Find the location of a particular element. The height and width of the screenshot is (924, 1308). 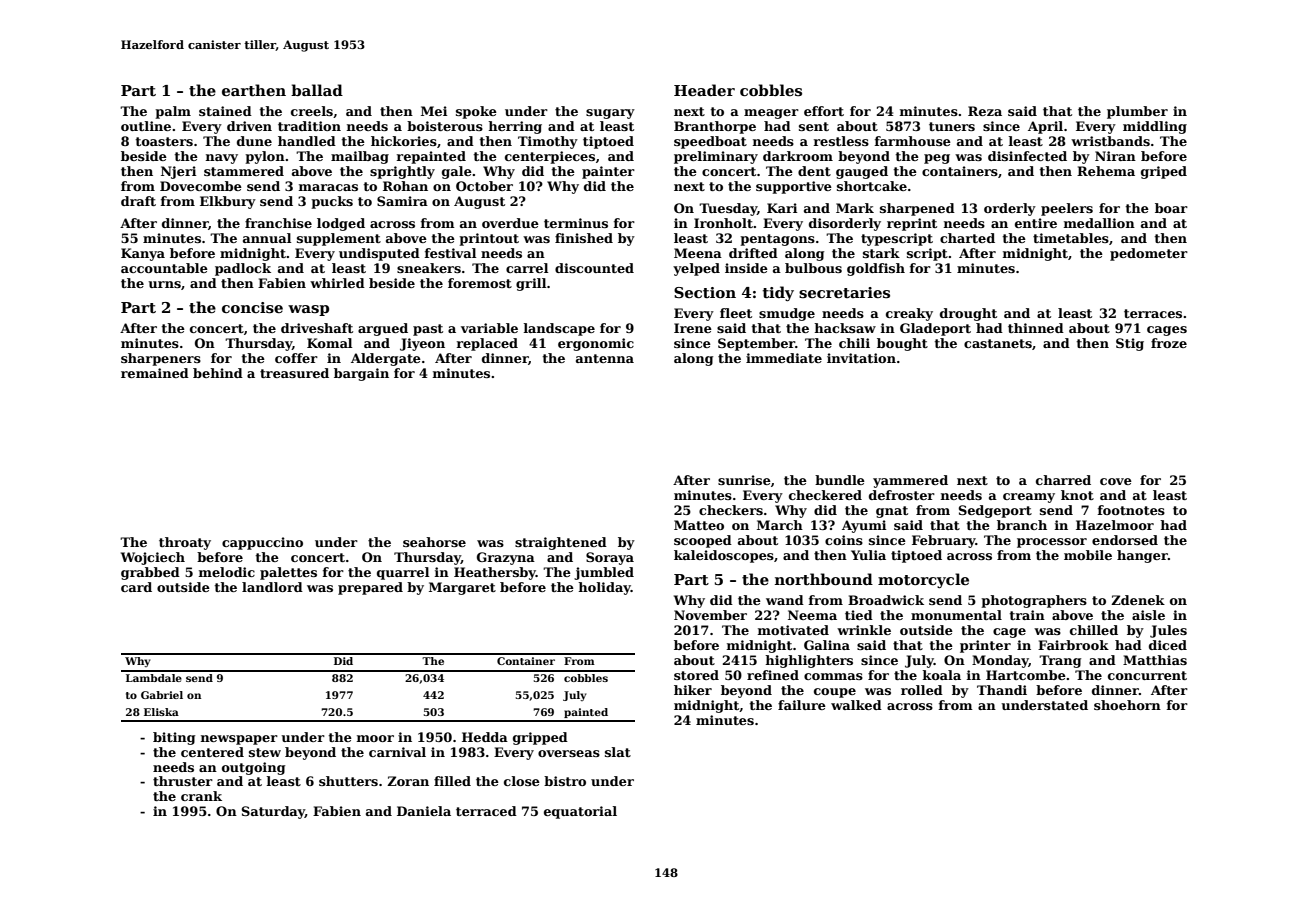

printer is located at coordinates (985, 646).
